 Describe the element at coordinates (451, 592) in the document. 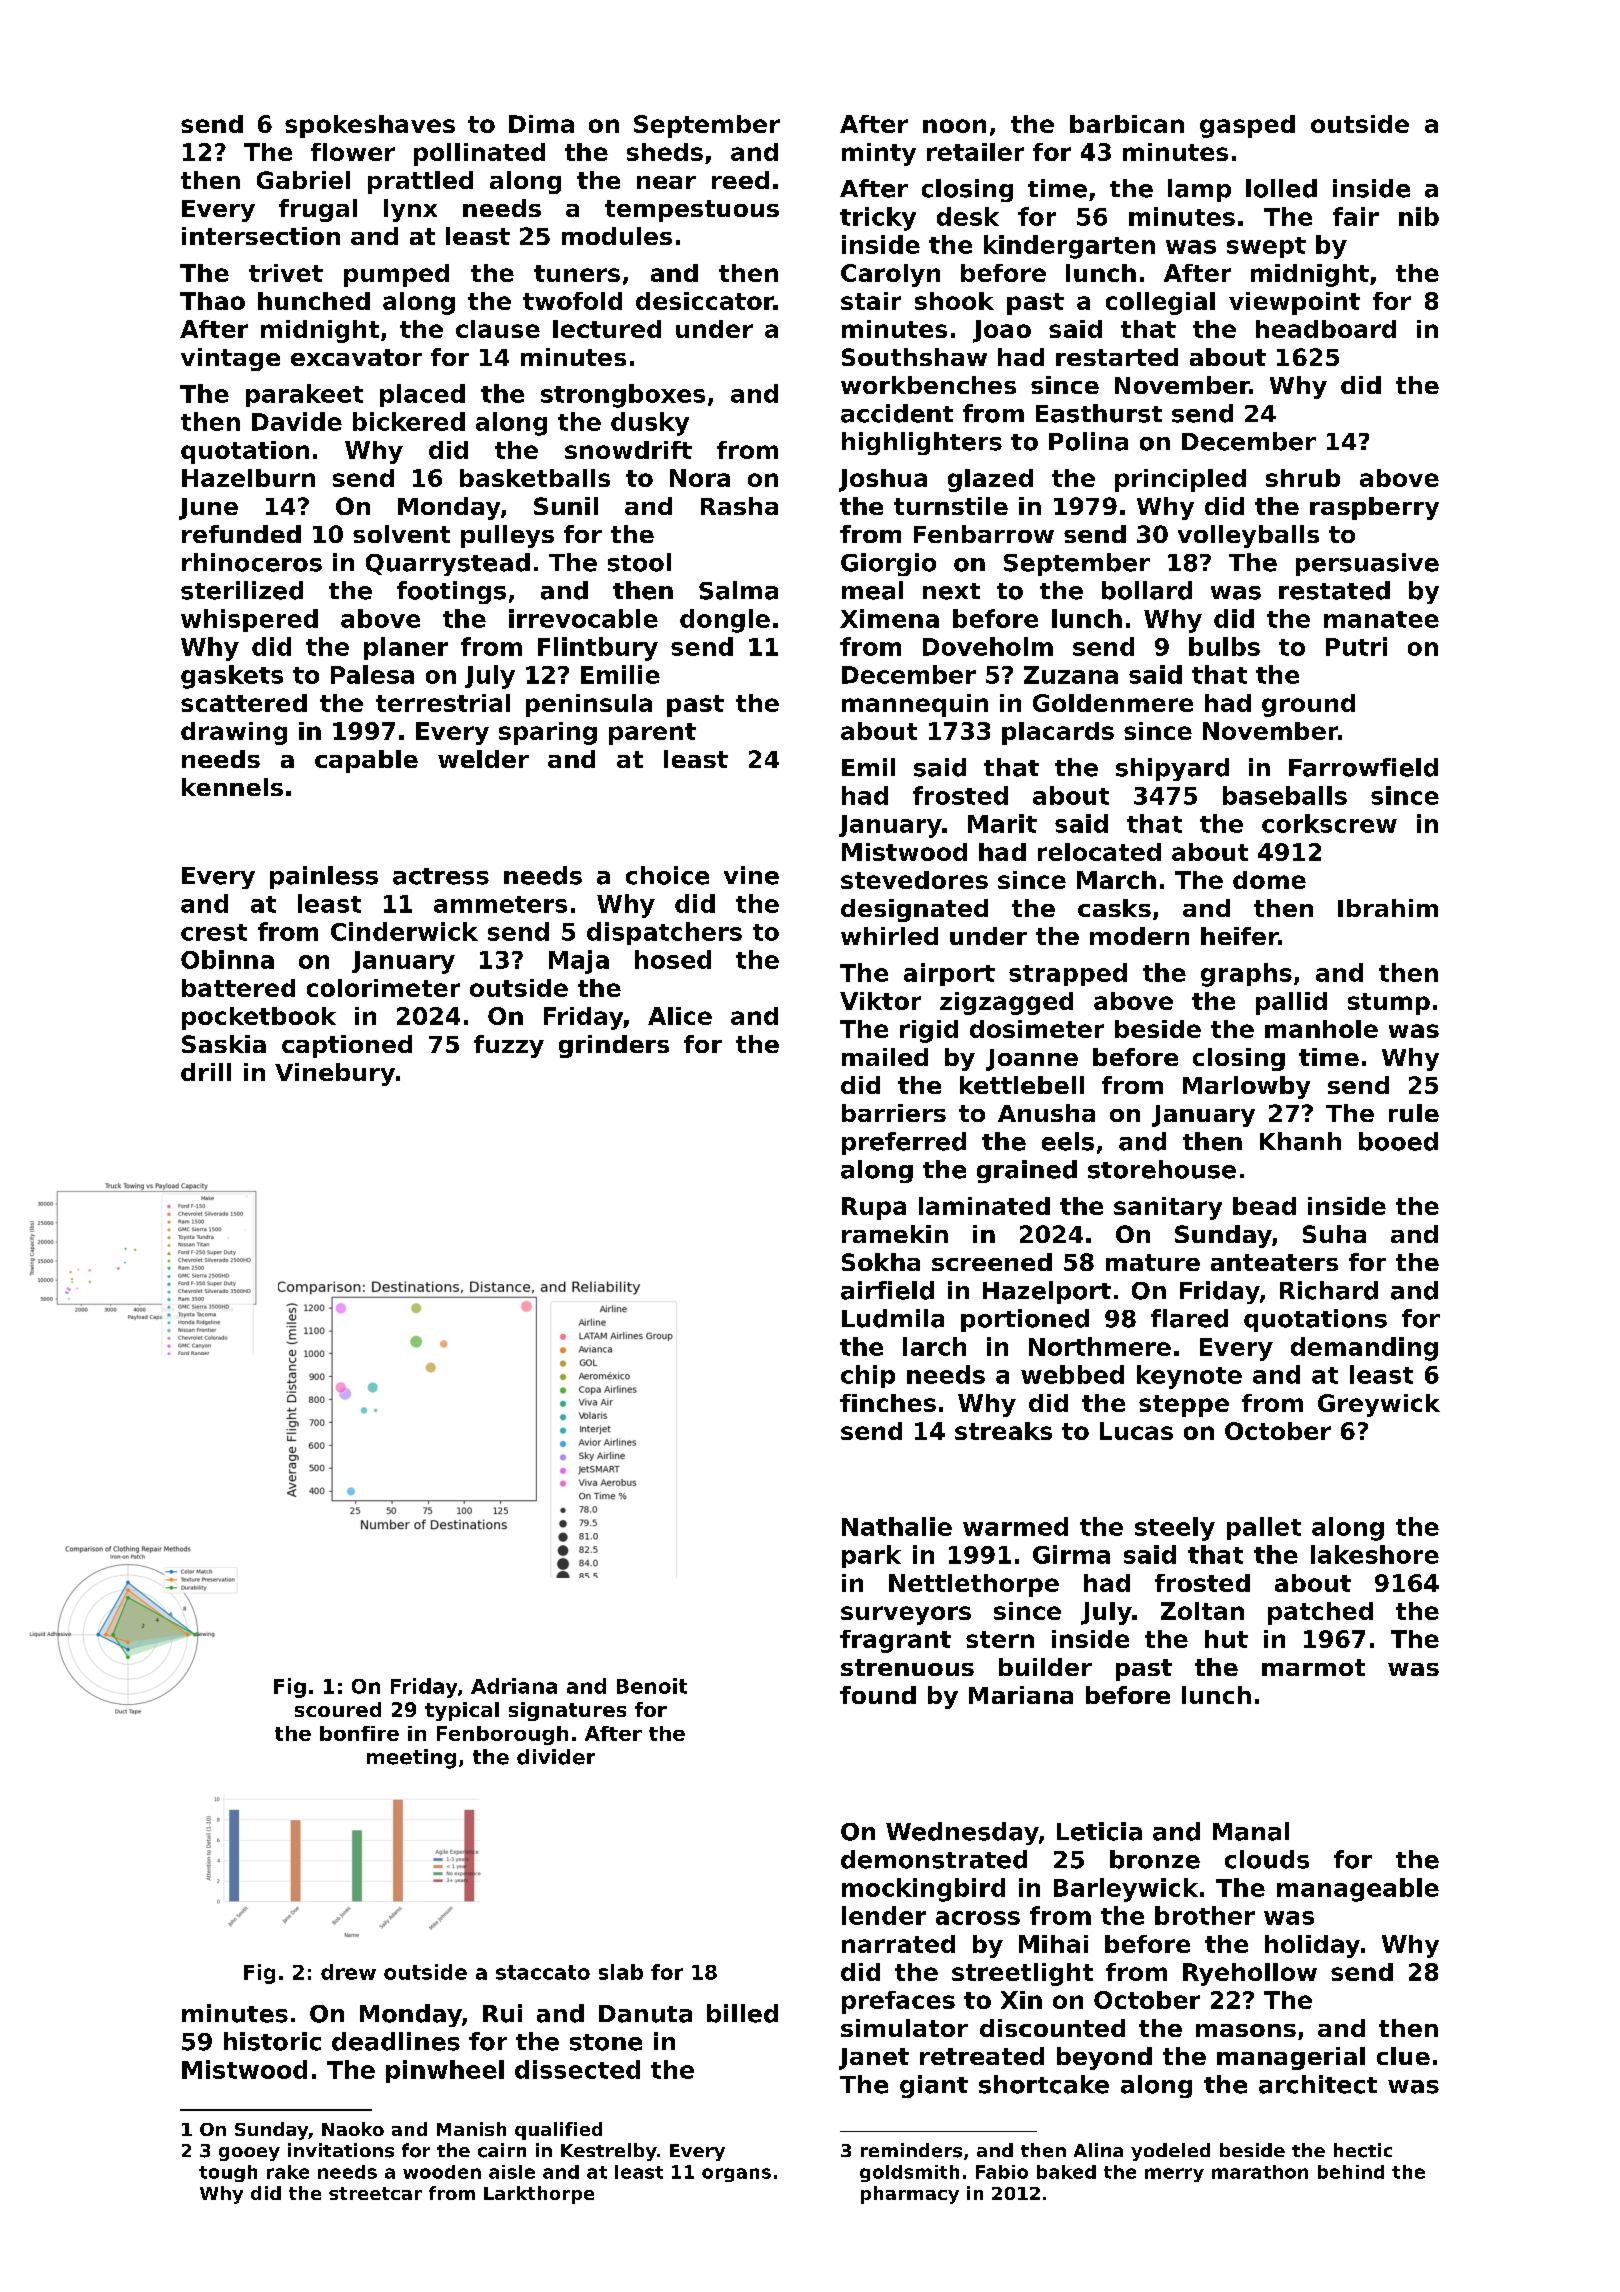

I see `footings` at that location.
